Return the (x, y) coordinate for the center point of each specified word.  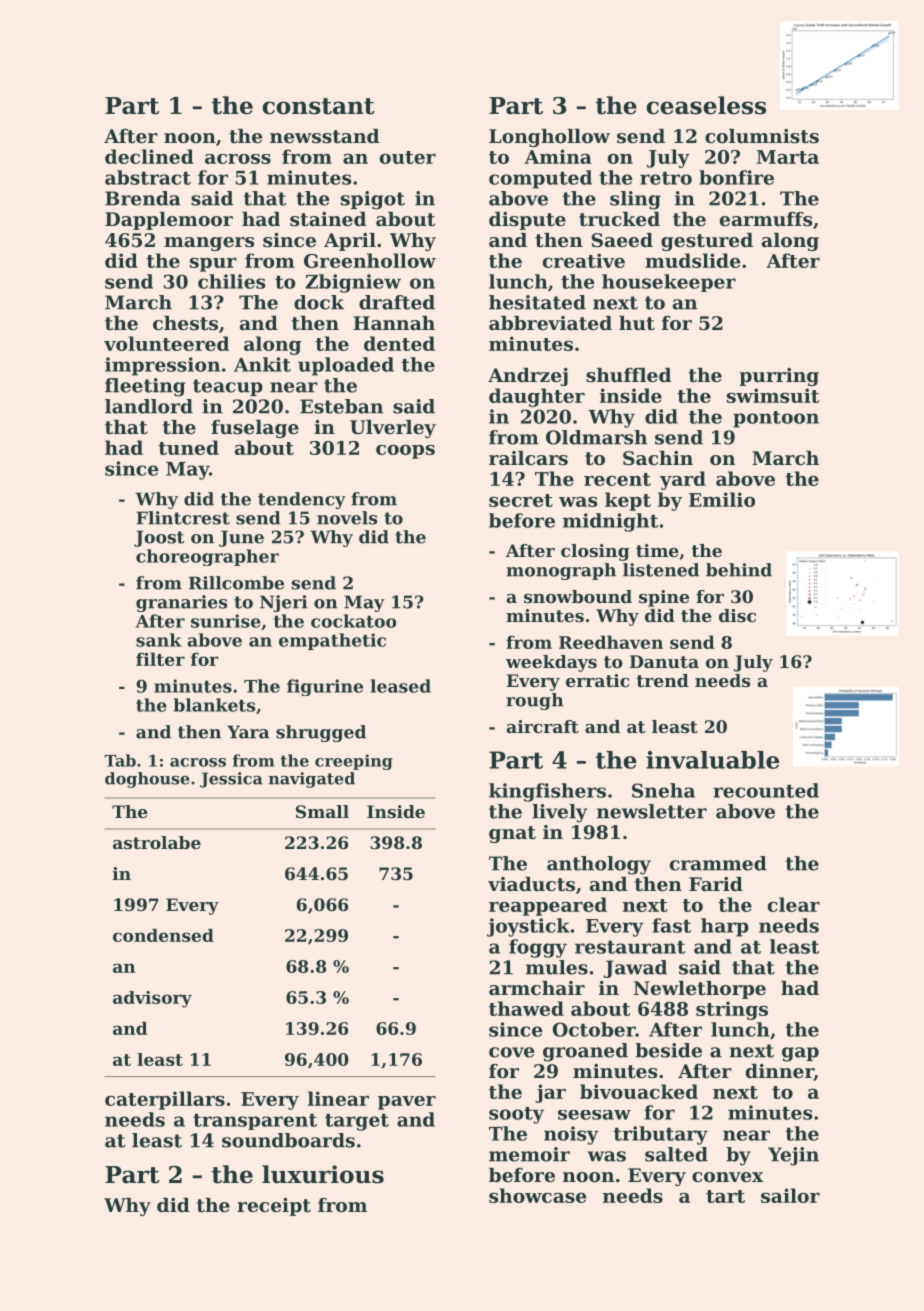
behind (739, 570)
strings (732, 1010)
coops (405, 452)
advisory (152, 999)
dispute (527, 221)
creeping (354, 762)
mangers (209, 244)
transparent (255, 1122)
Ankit (262, 364)
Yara (248, 732)
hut (637, 323)
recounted (766, 790)
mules (557, 967)
